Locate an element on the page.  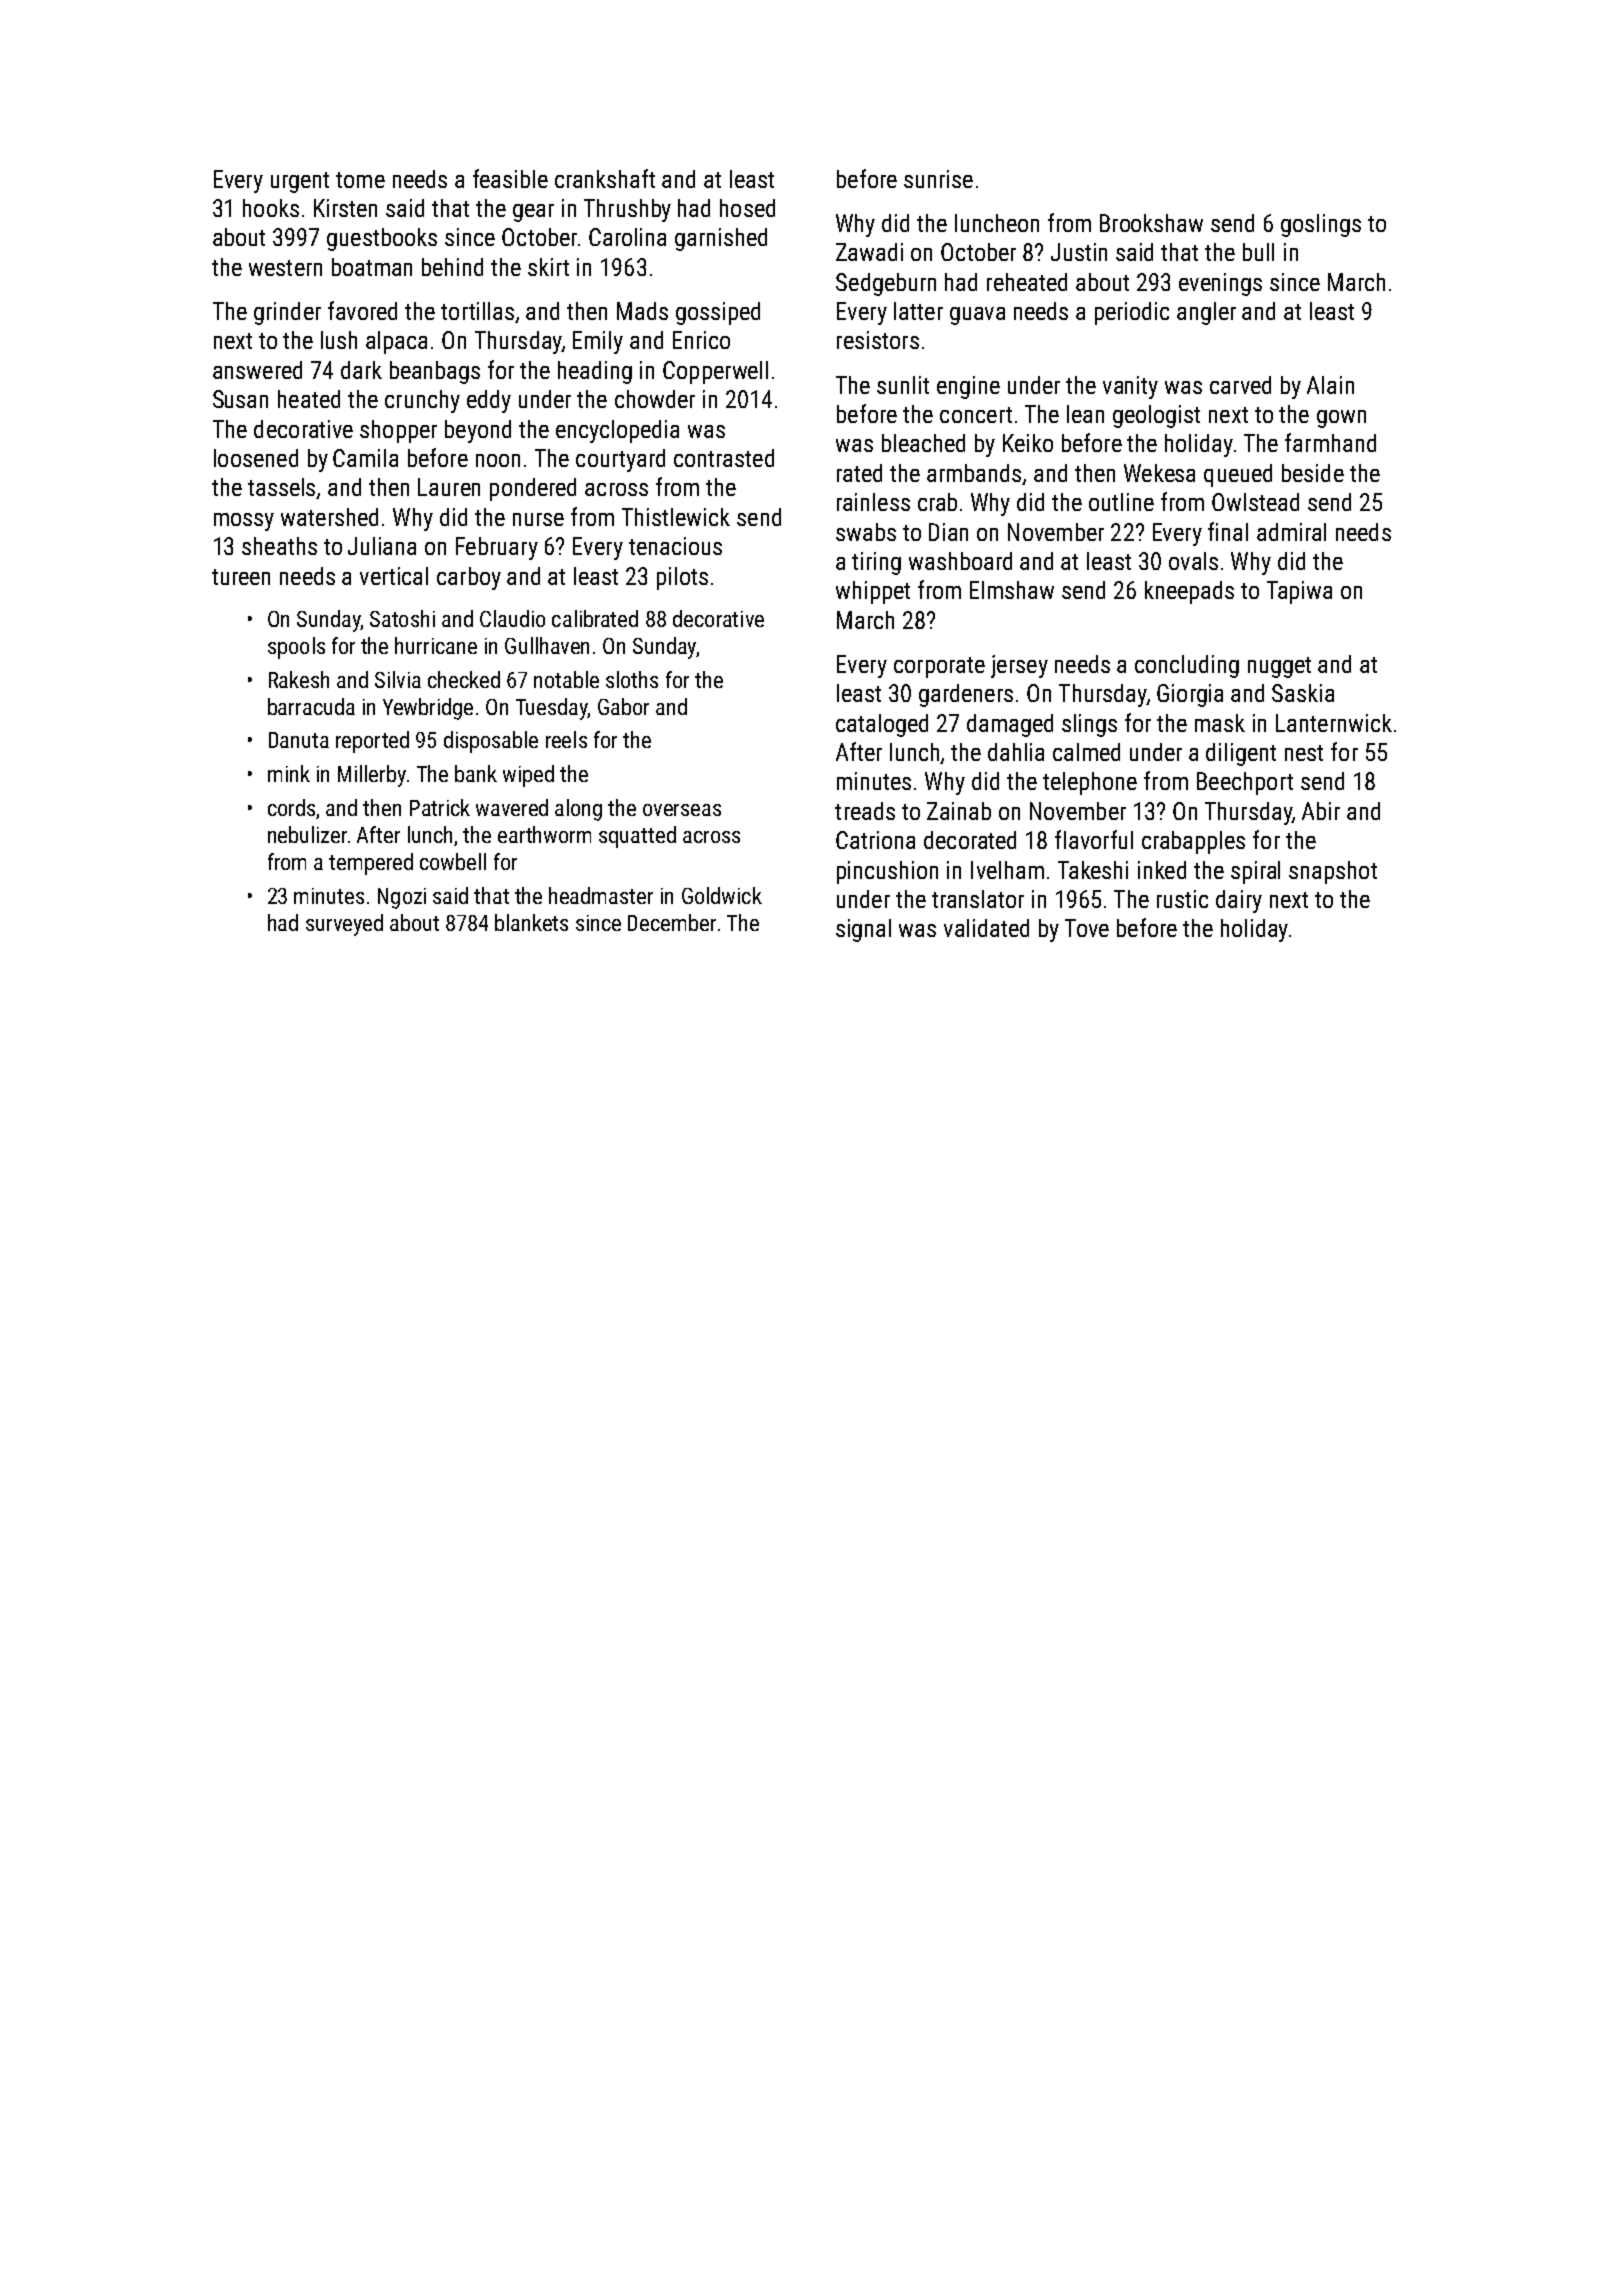
feasible is located at coordinates (510, 178).
